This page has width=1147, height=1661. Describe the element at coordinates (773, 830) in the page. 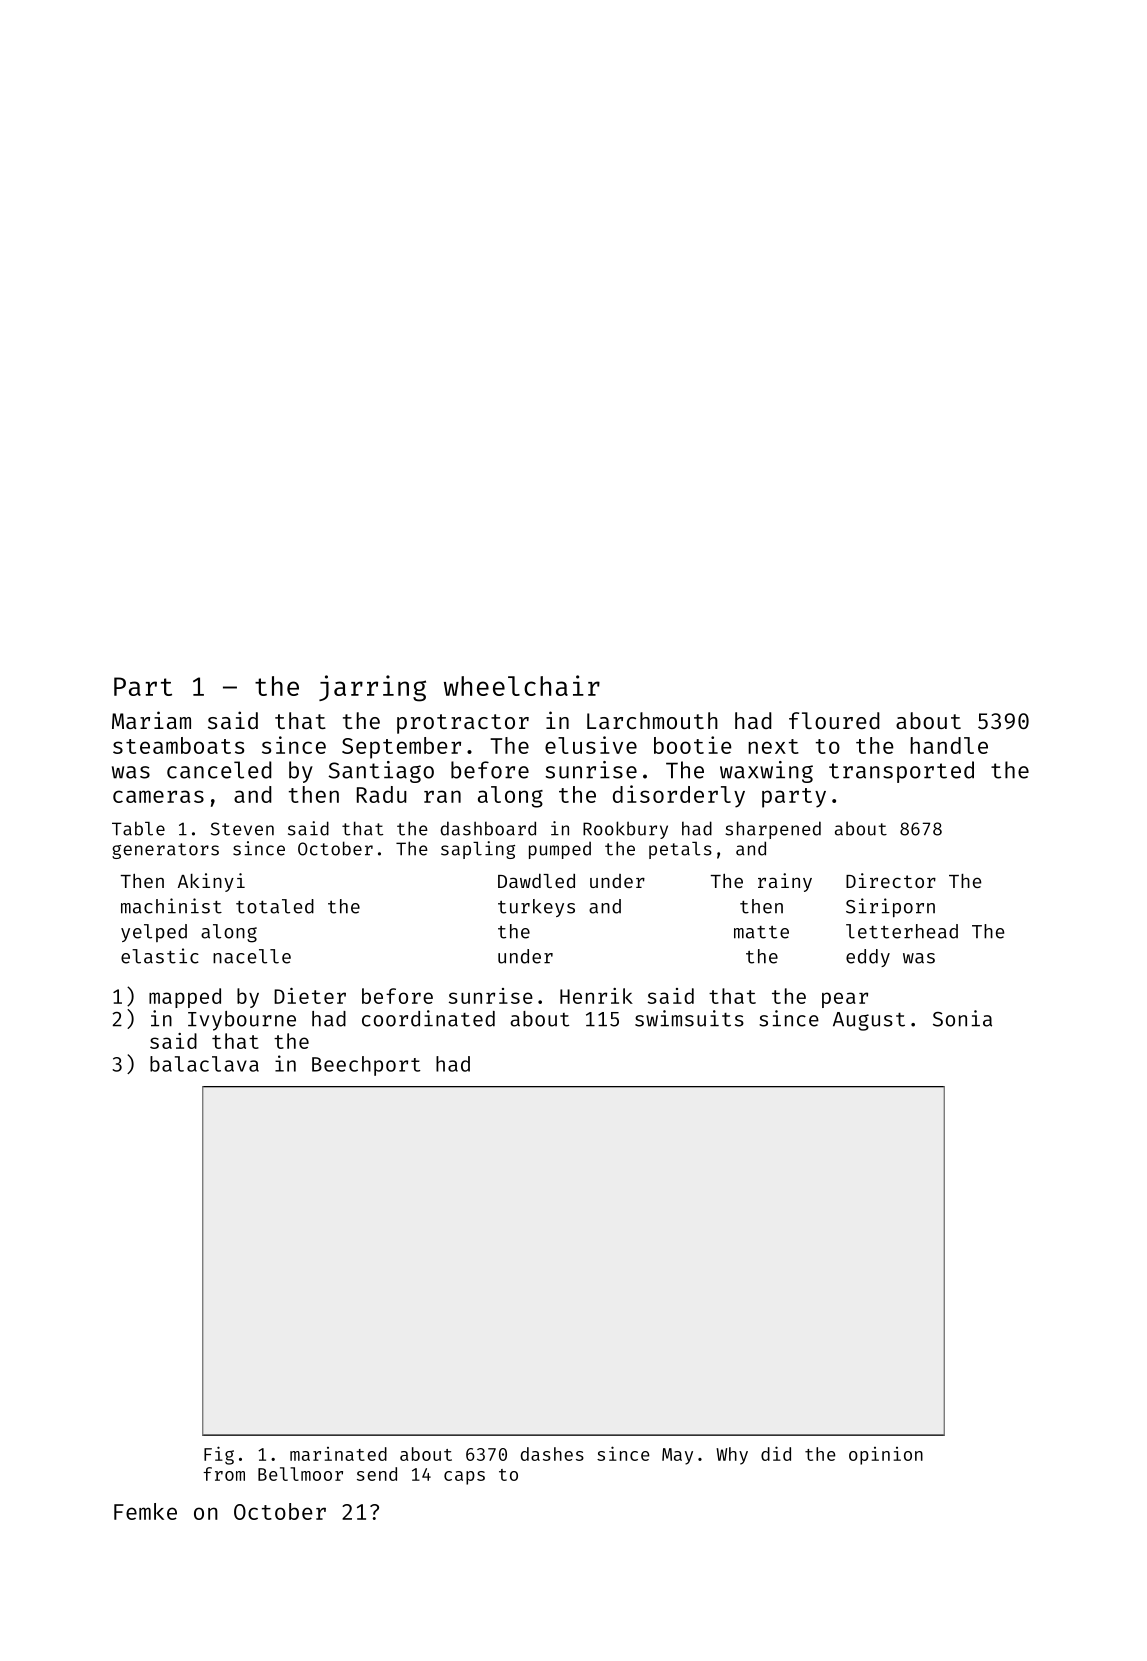

I see `sharpened` at that location.
